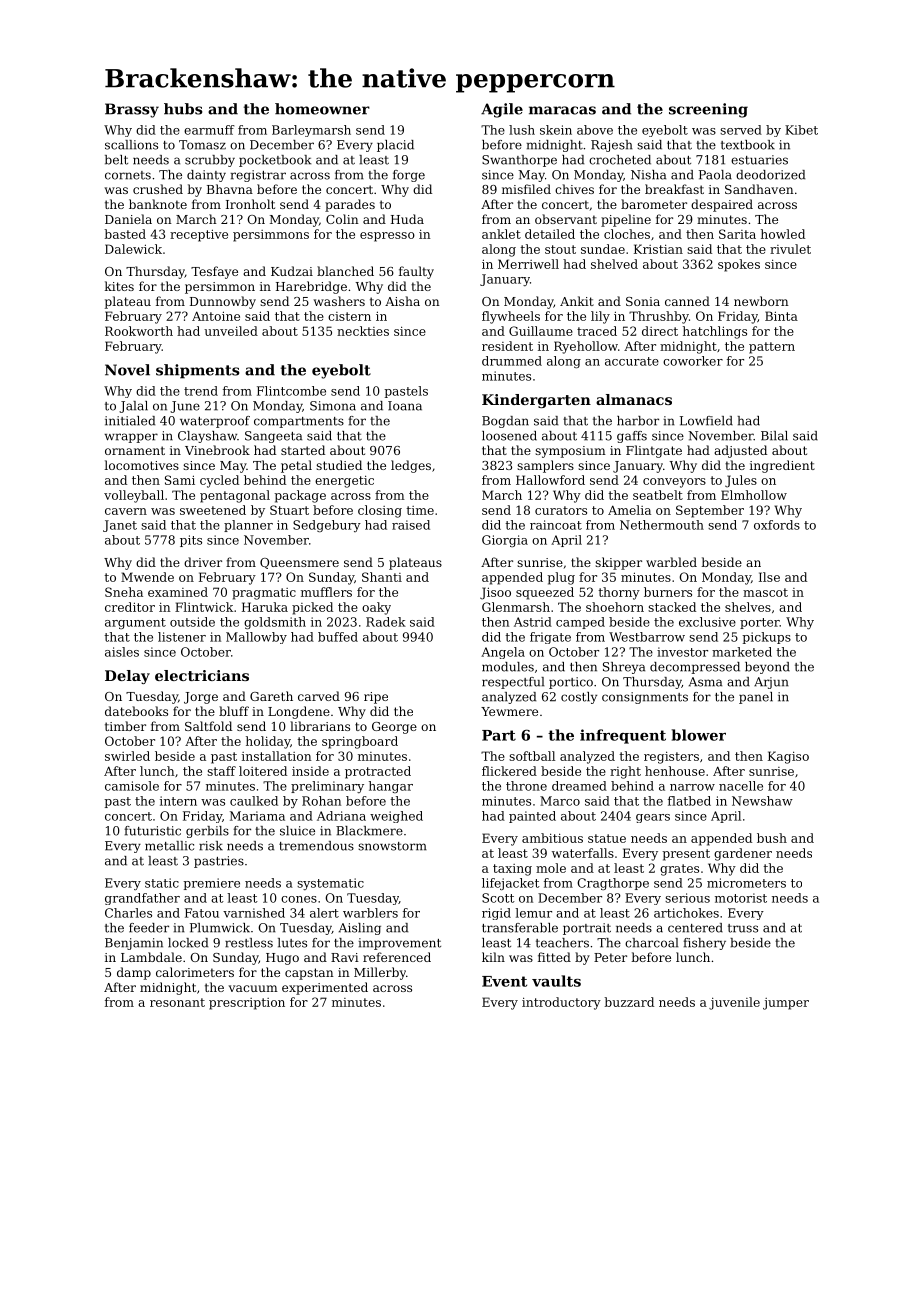  Describe the element at coordinates (177, 1002) in the document. I see `resonant` at that location.
